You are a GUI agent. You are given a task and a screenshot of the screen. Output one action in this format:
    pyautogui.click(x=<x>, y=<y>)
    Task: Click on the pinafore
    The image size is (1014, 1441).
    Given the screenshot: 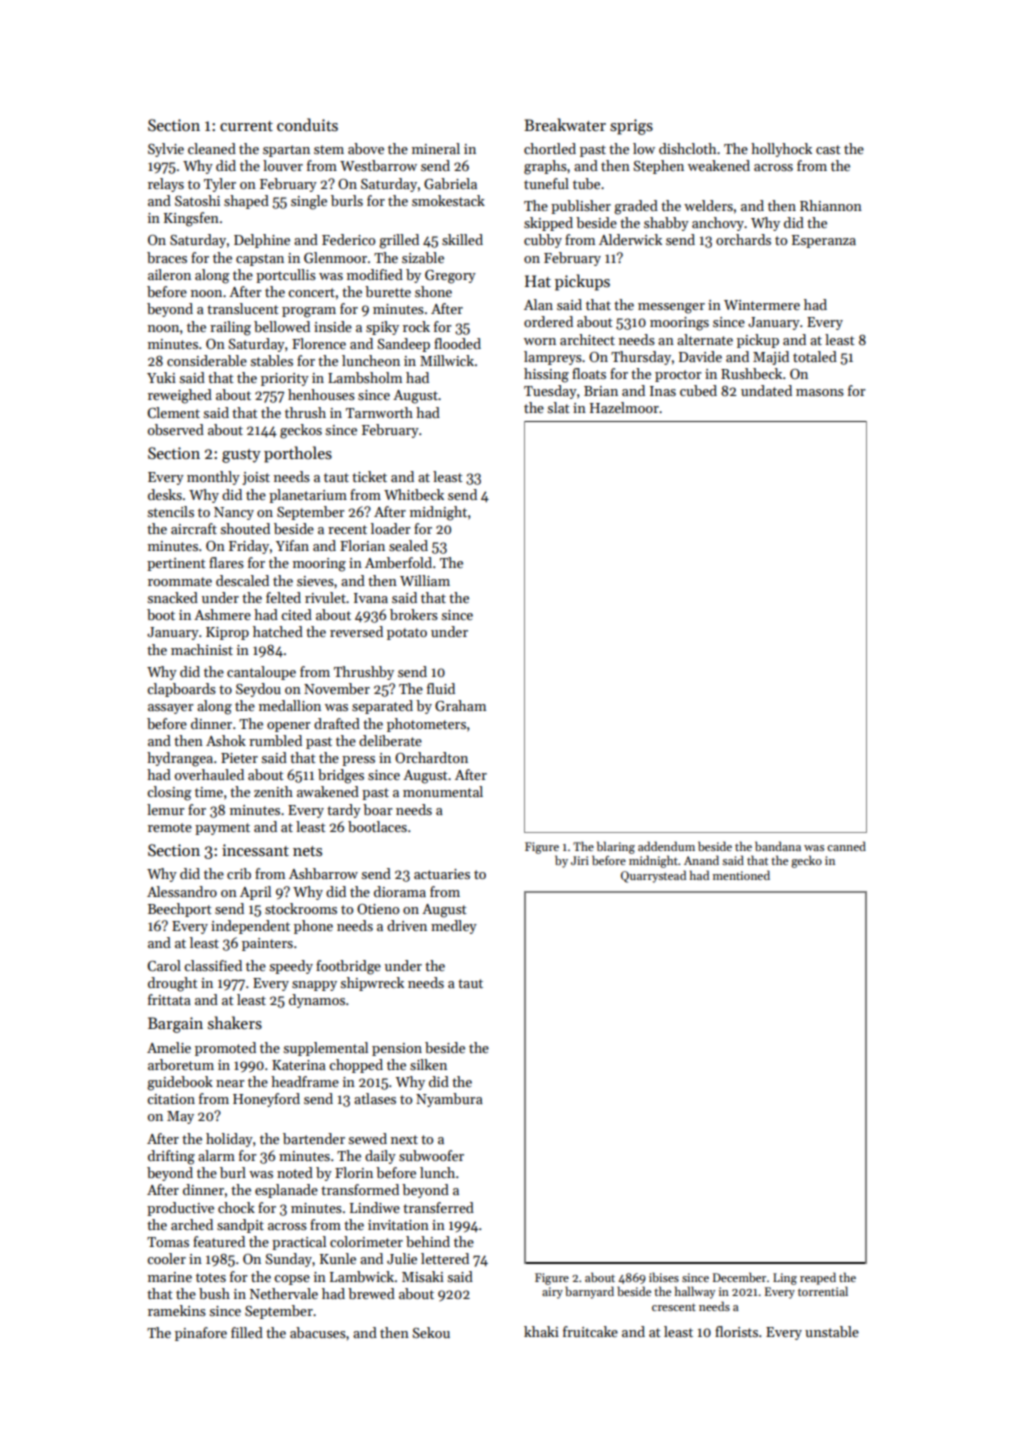 What is the action you would take?
    pyautogui.click(x=201, y=1334)
